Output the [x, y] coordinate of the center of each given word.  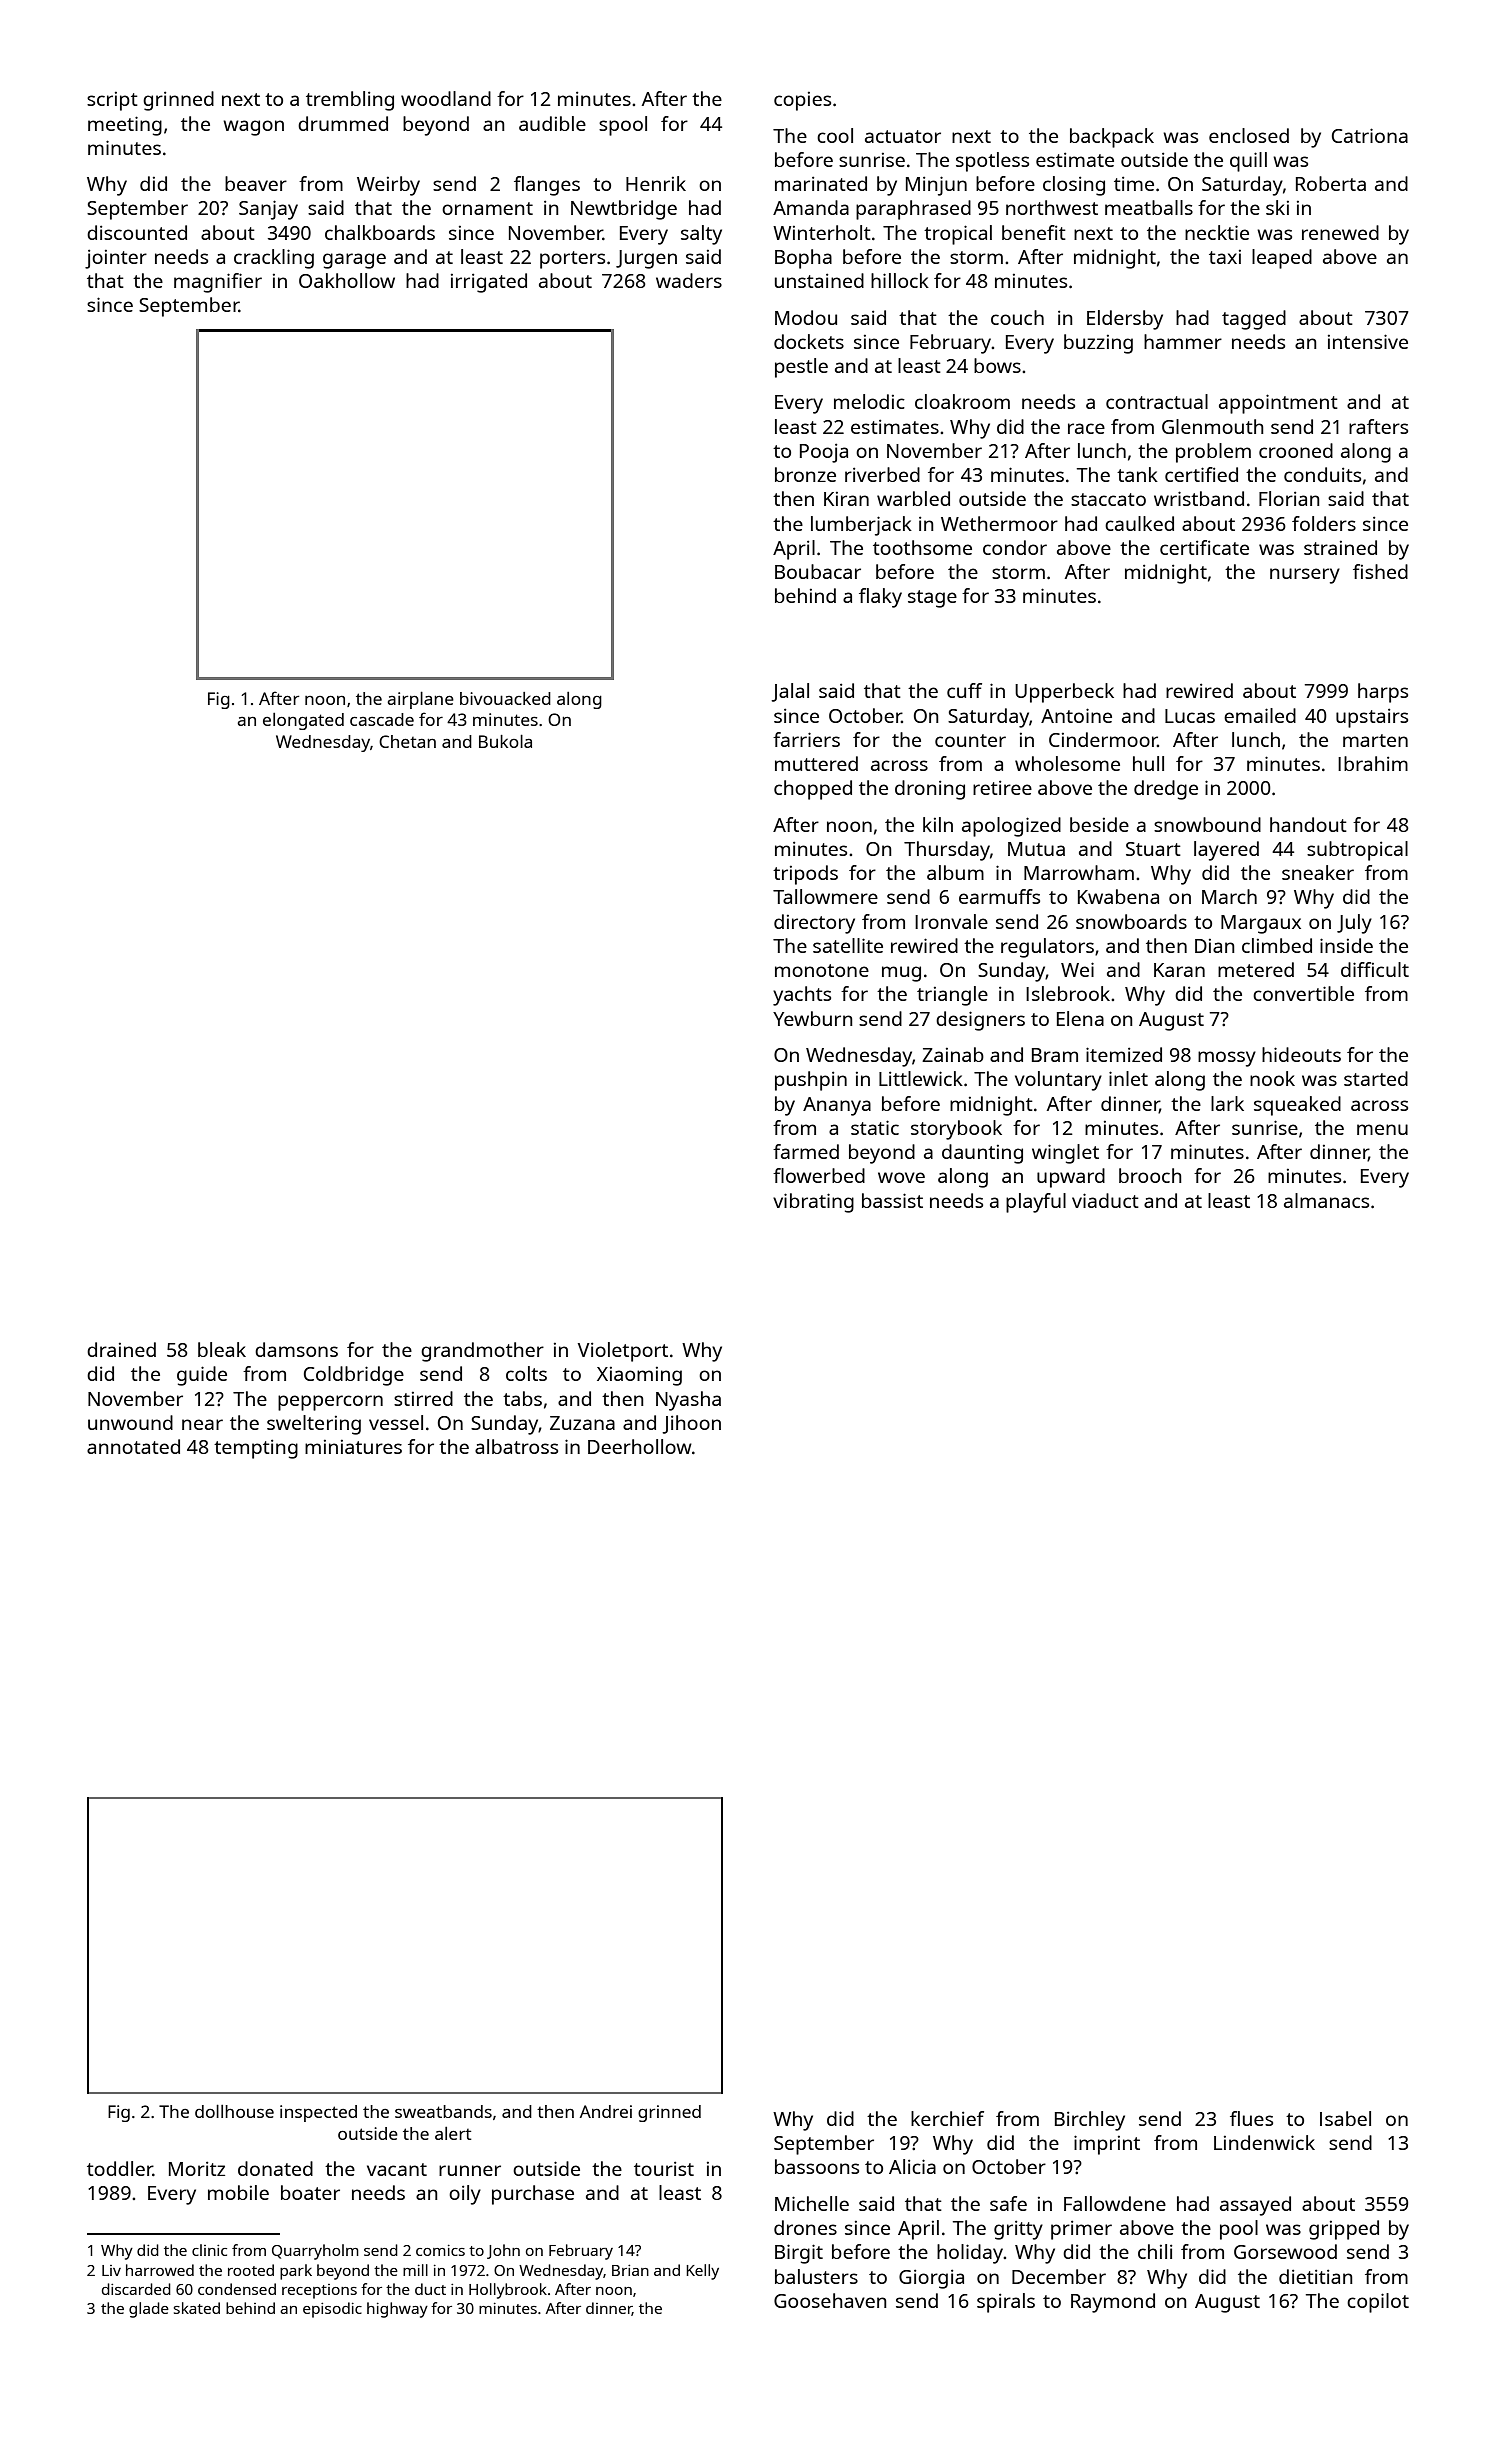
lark [1227, 1103]
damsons [296, 1349]
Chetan [407, 741]
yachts [802, 996]
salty [701, 235]
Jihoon [691, 1424]
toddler [120, 2168]
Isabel [1345, 2118]
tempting [256, 1449]
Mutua [1036, 849]
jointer [116, 259]
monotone [822, 970]
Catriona [1370, 135]
